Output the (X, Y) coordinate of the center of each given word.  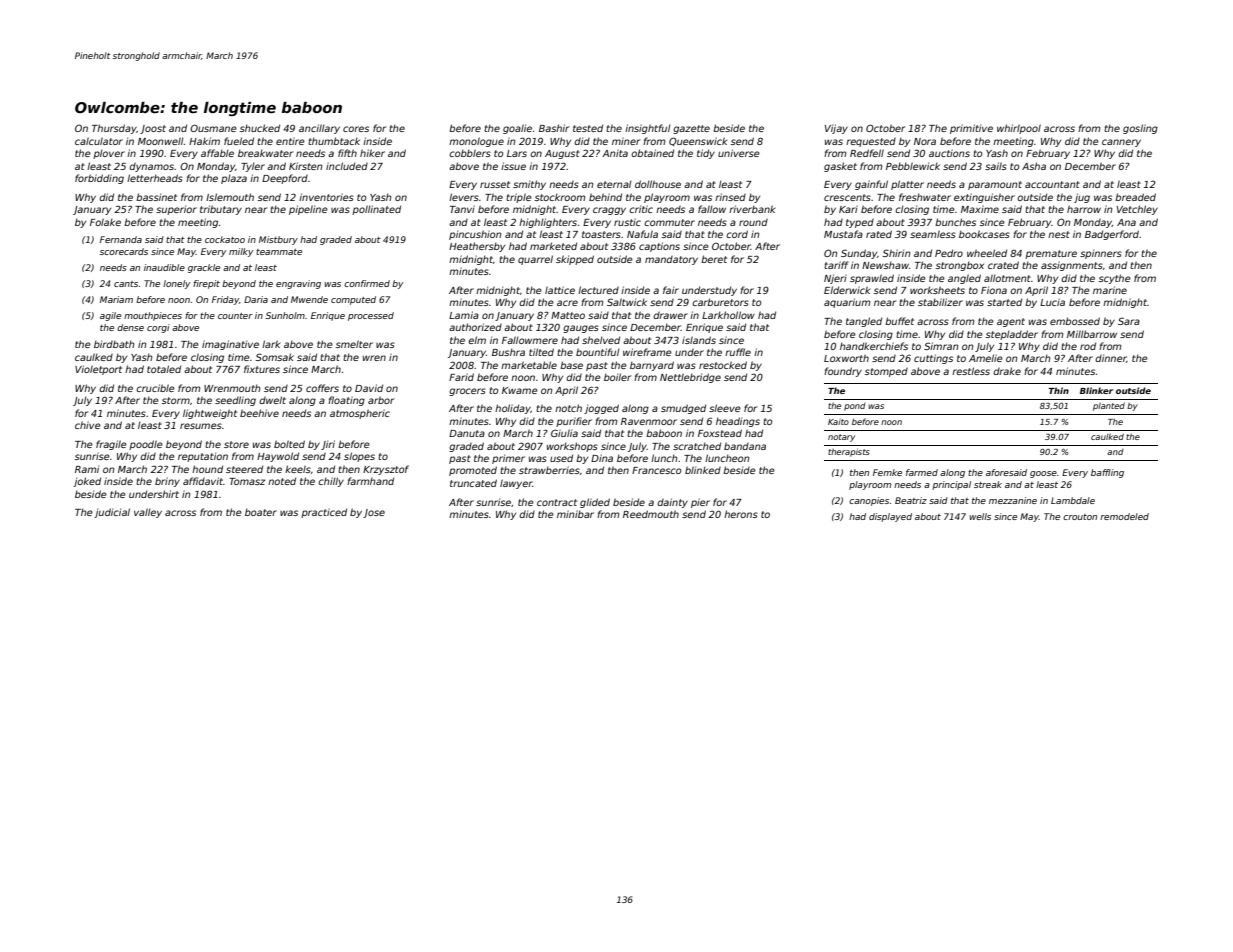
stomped (886, 372)
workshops (572, 447)
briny (167, 482)
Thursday (114, 129)
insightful (647, 129)
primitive (971, 129)
